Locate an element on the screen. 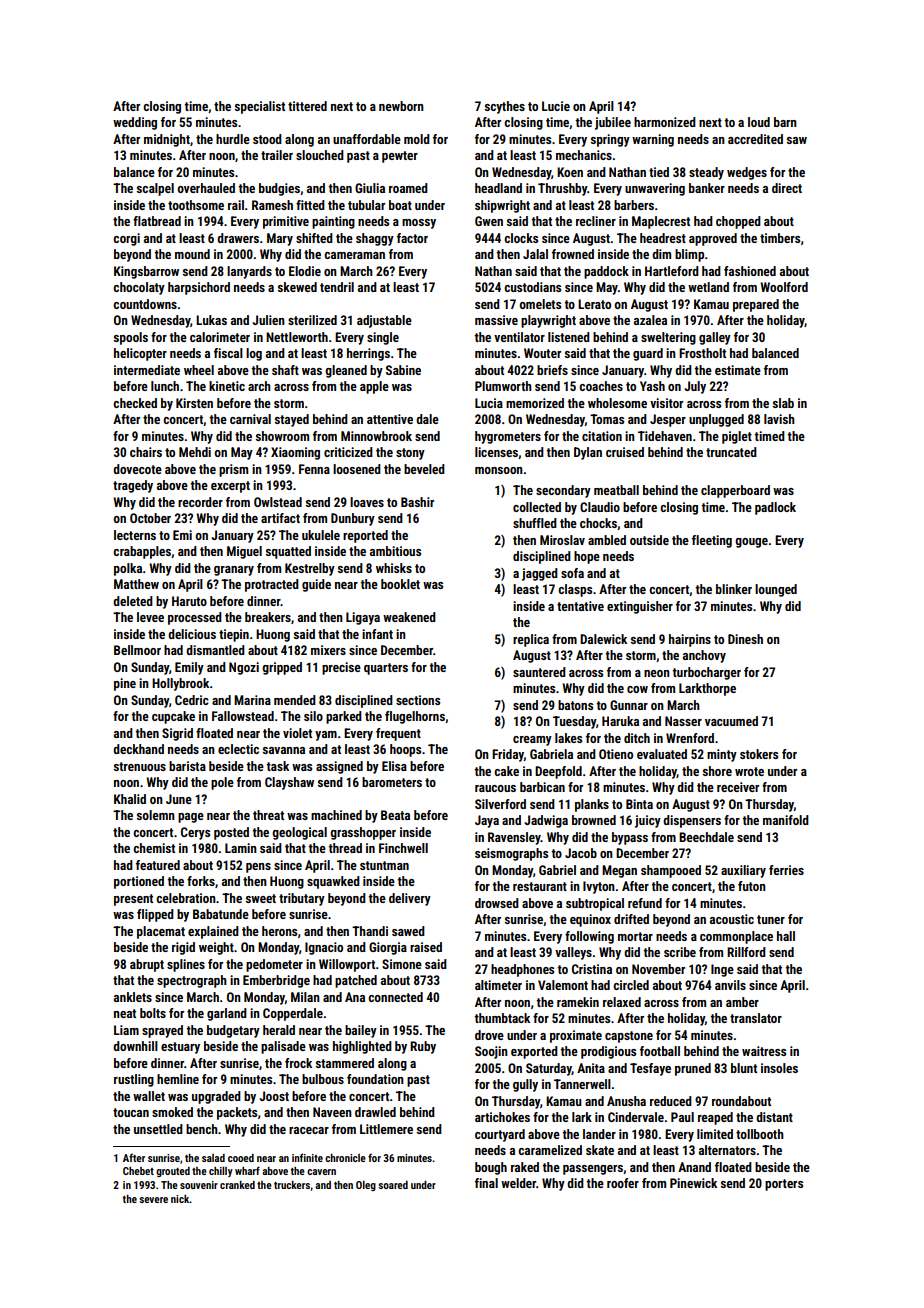 The width and height of the screenshot is (924, 1308). extinguisher is located at coordinates (640, 607).
